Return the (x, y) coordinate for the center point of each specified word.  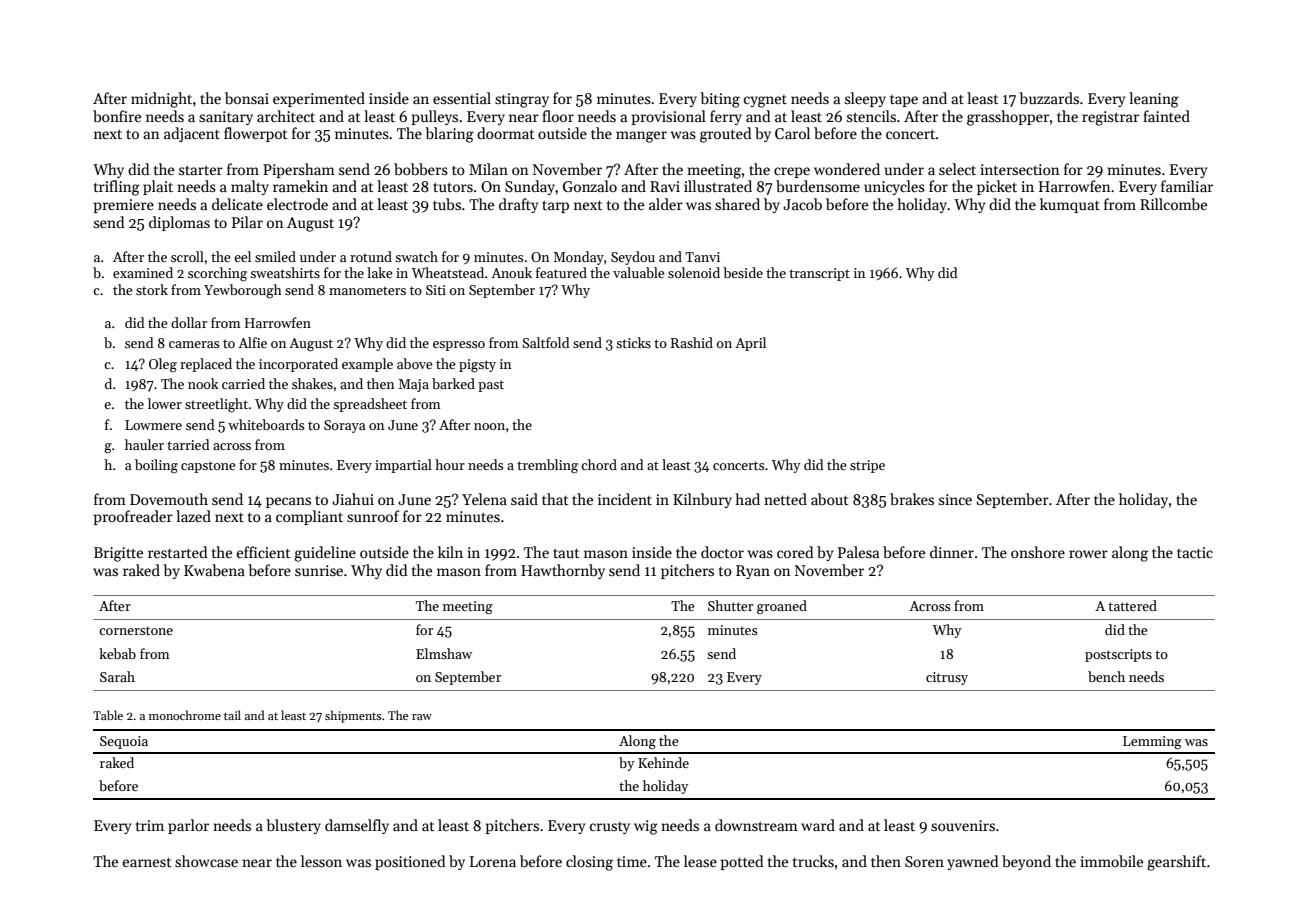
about (830, 499)
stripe (867, 466)
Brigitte (118, 554)
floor (558, 116)
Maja (413, 385)
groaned (782, 607)
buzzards (1049, 98)
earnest (147, 862)
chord (599, 464)
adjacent (192, 134)
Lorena (493, 861)
